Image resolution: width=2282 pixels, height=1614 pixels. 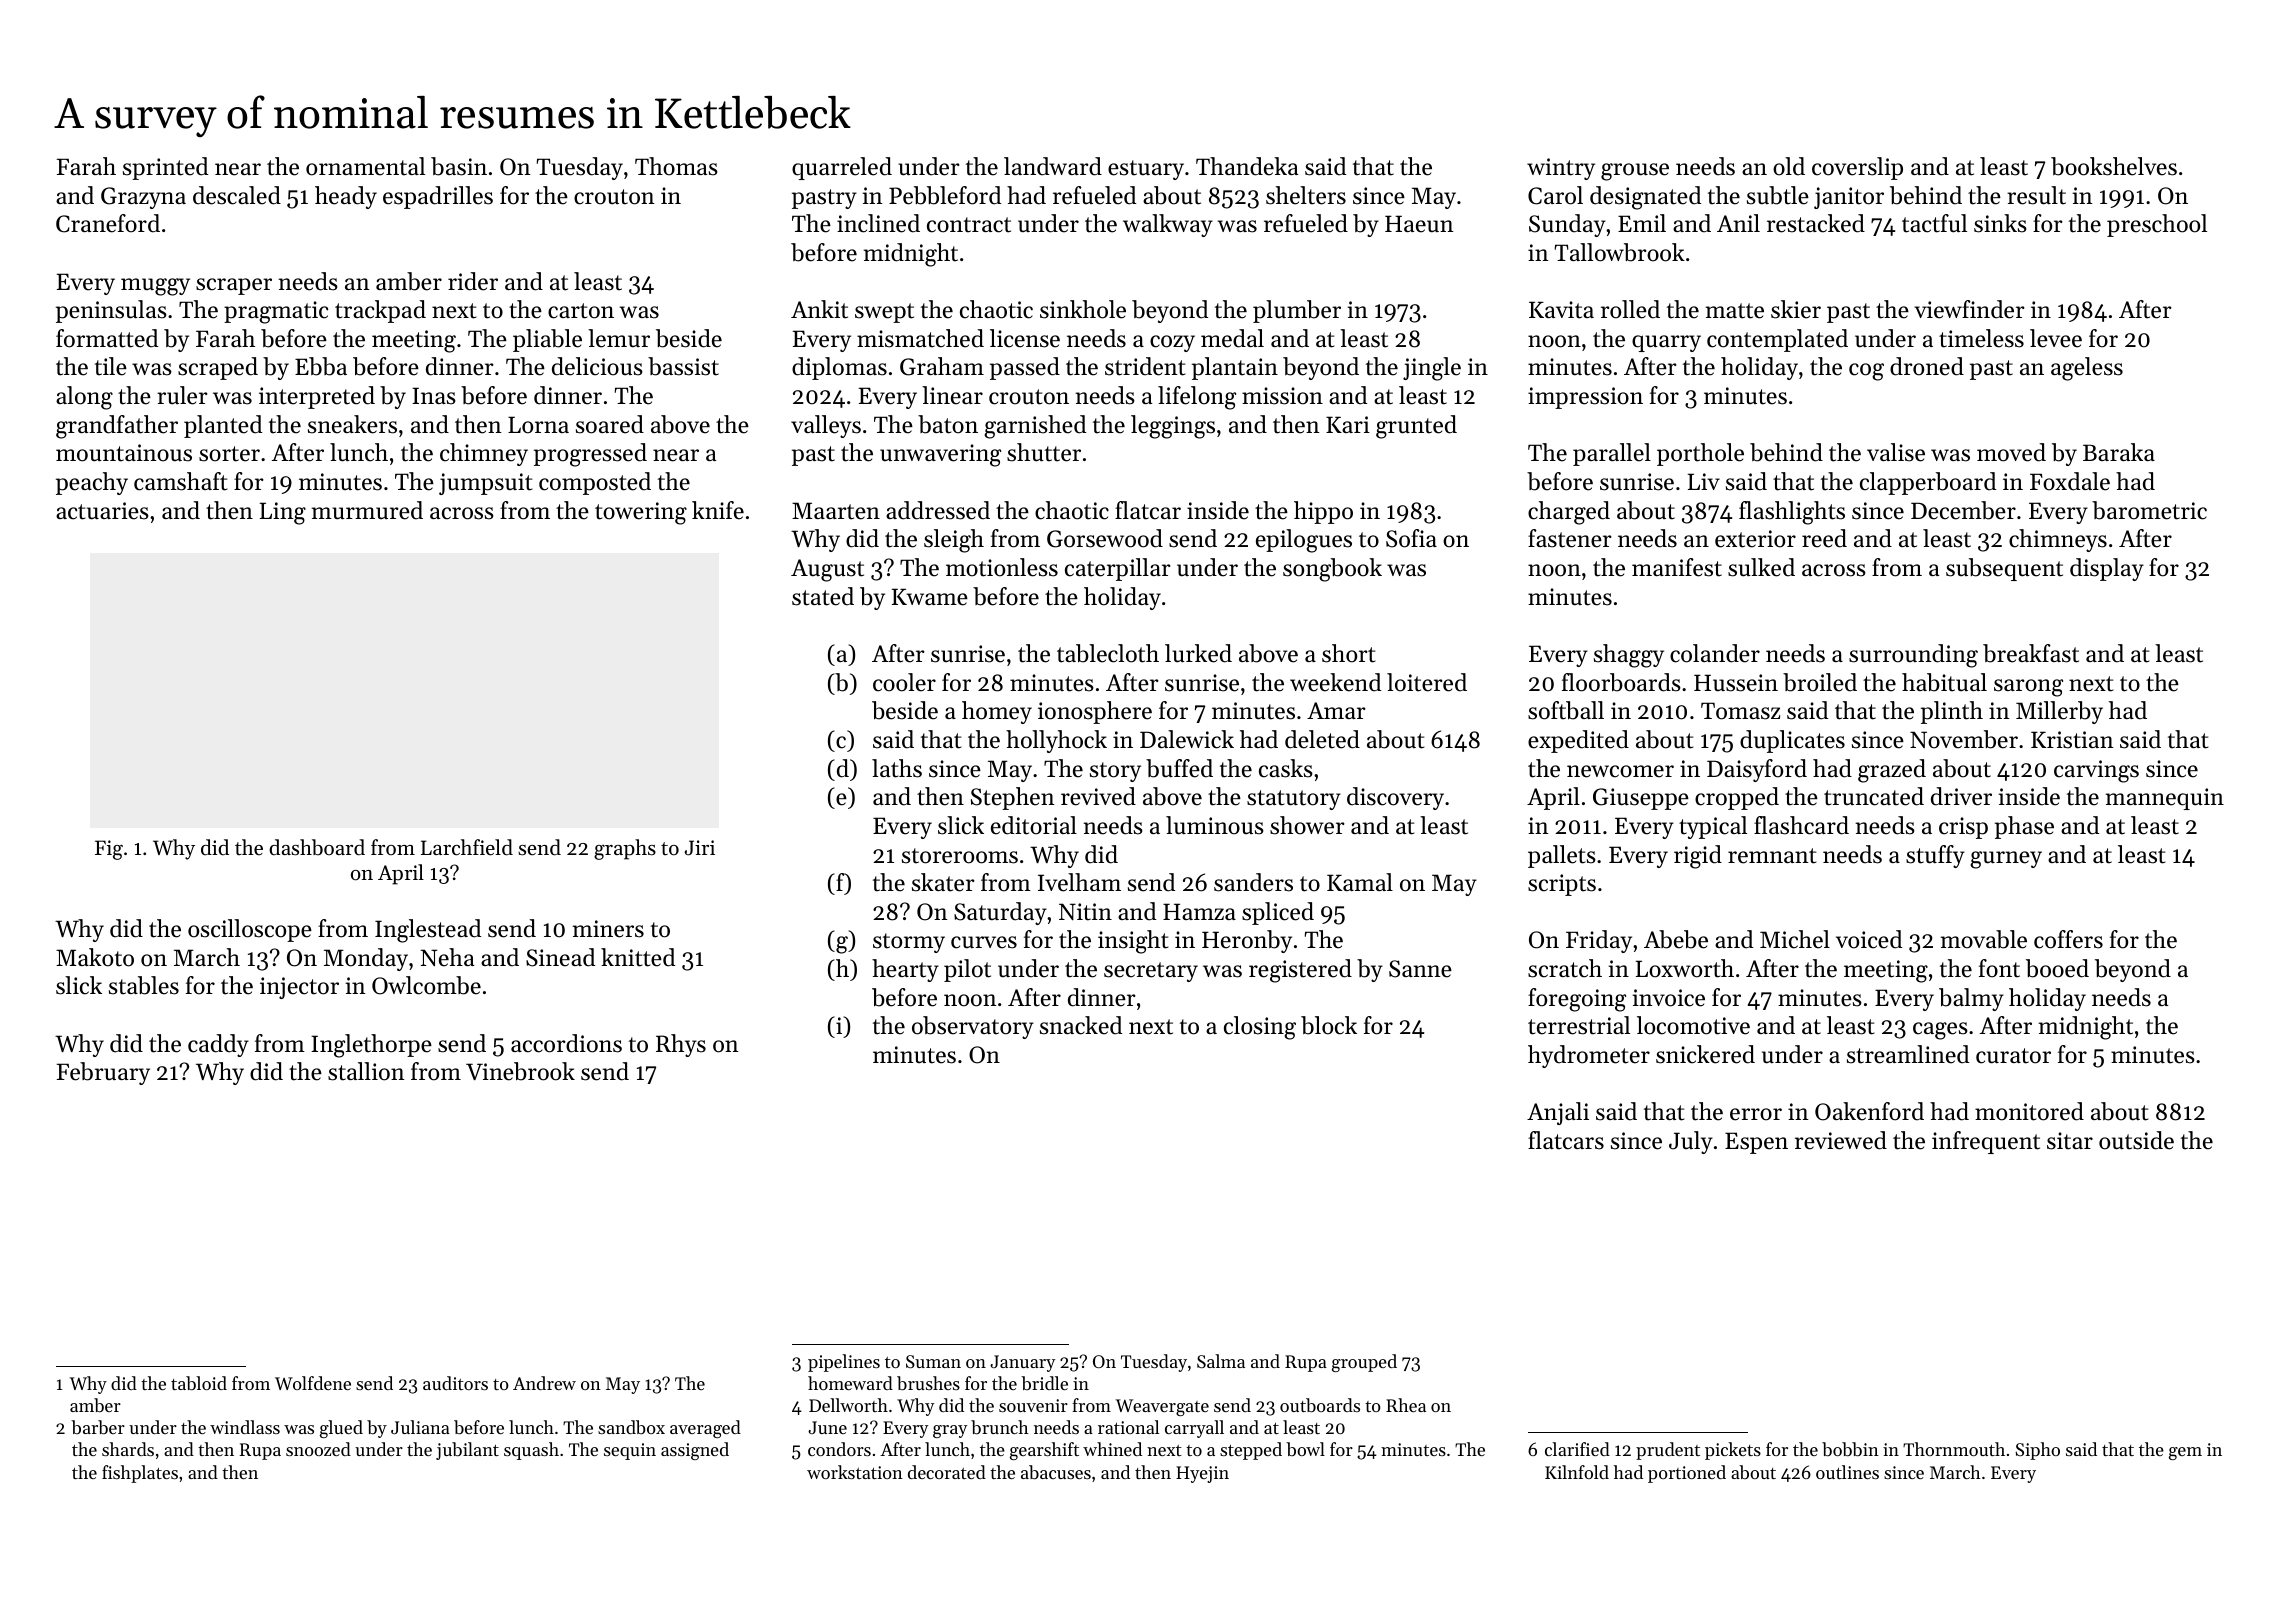 I want to click on contemplated, so click(x=1777, y=340).
